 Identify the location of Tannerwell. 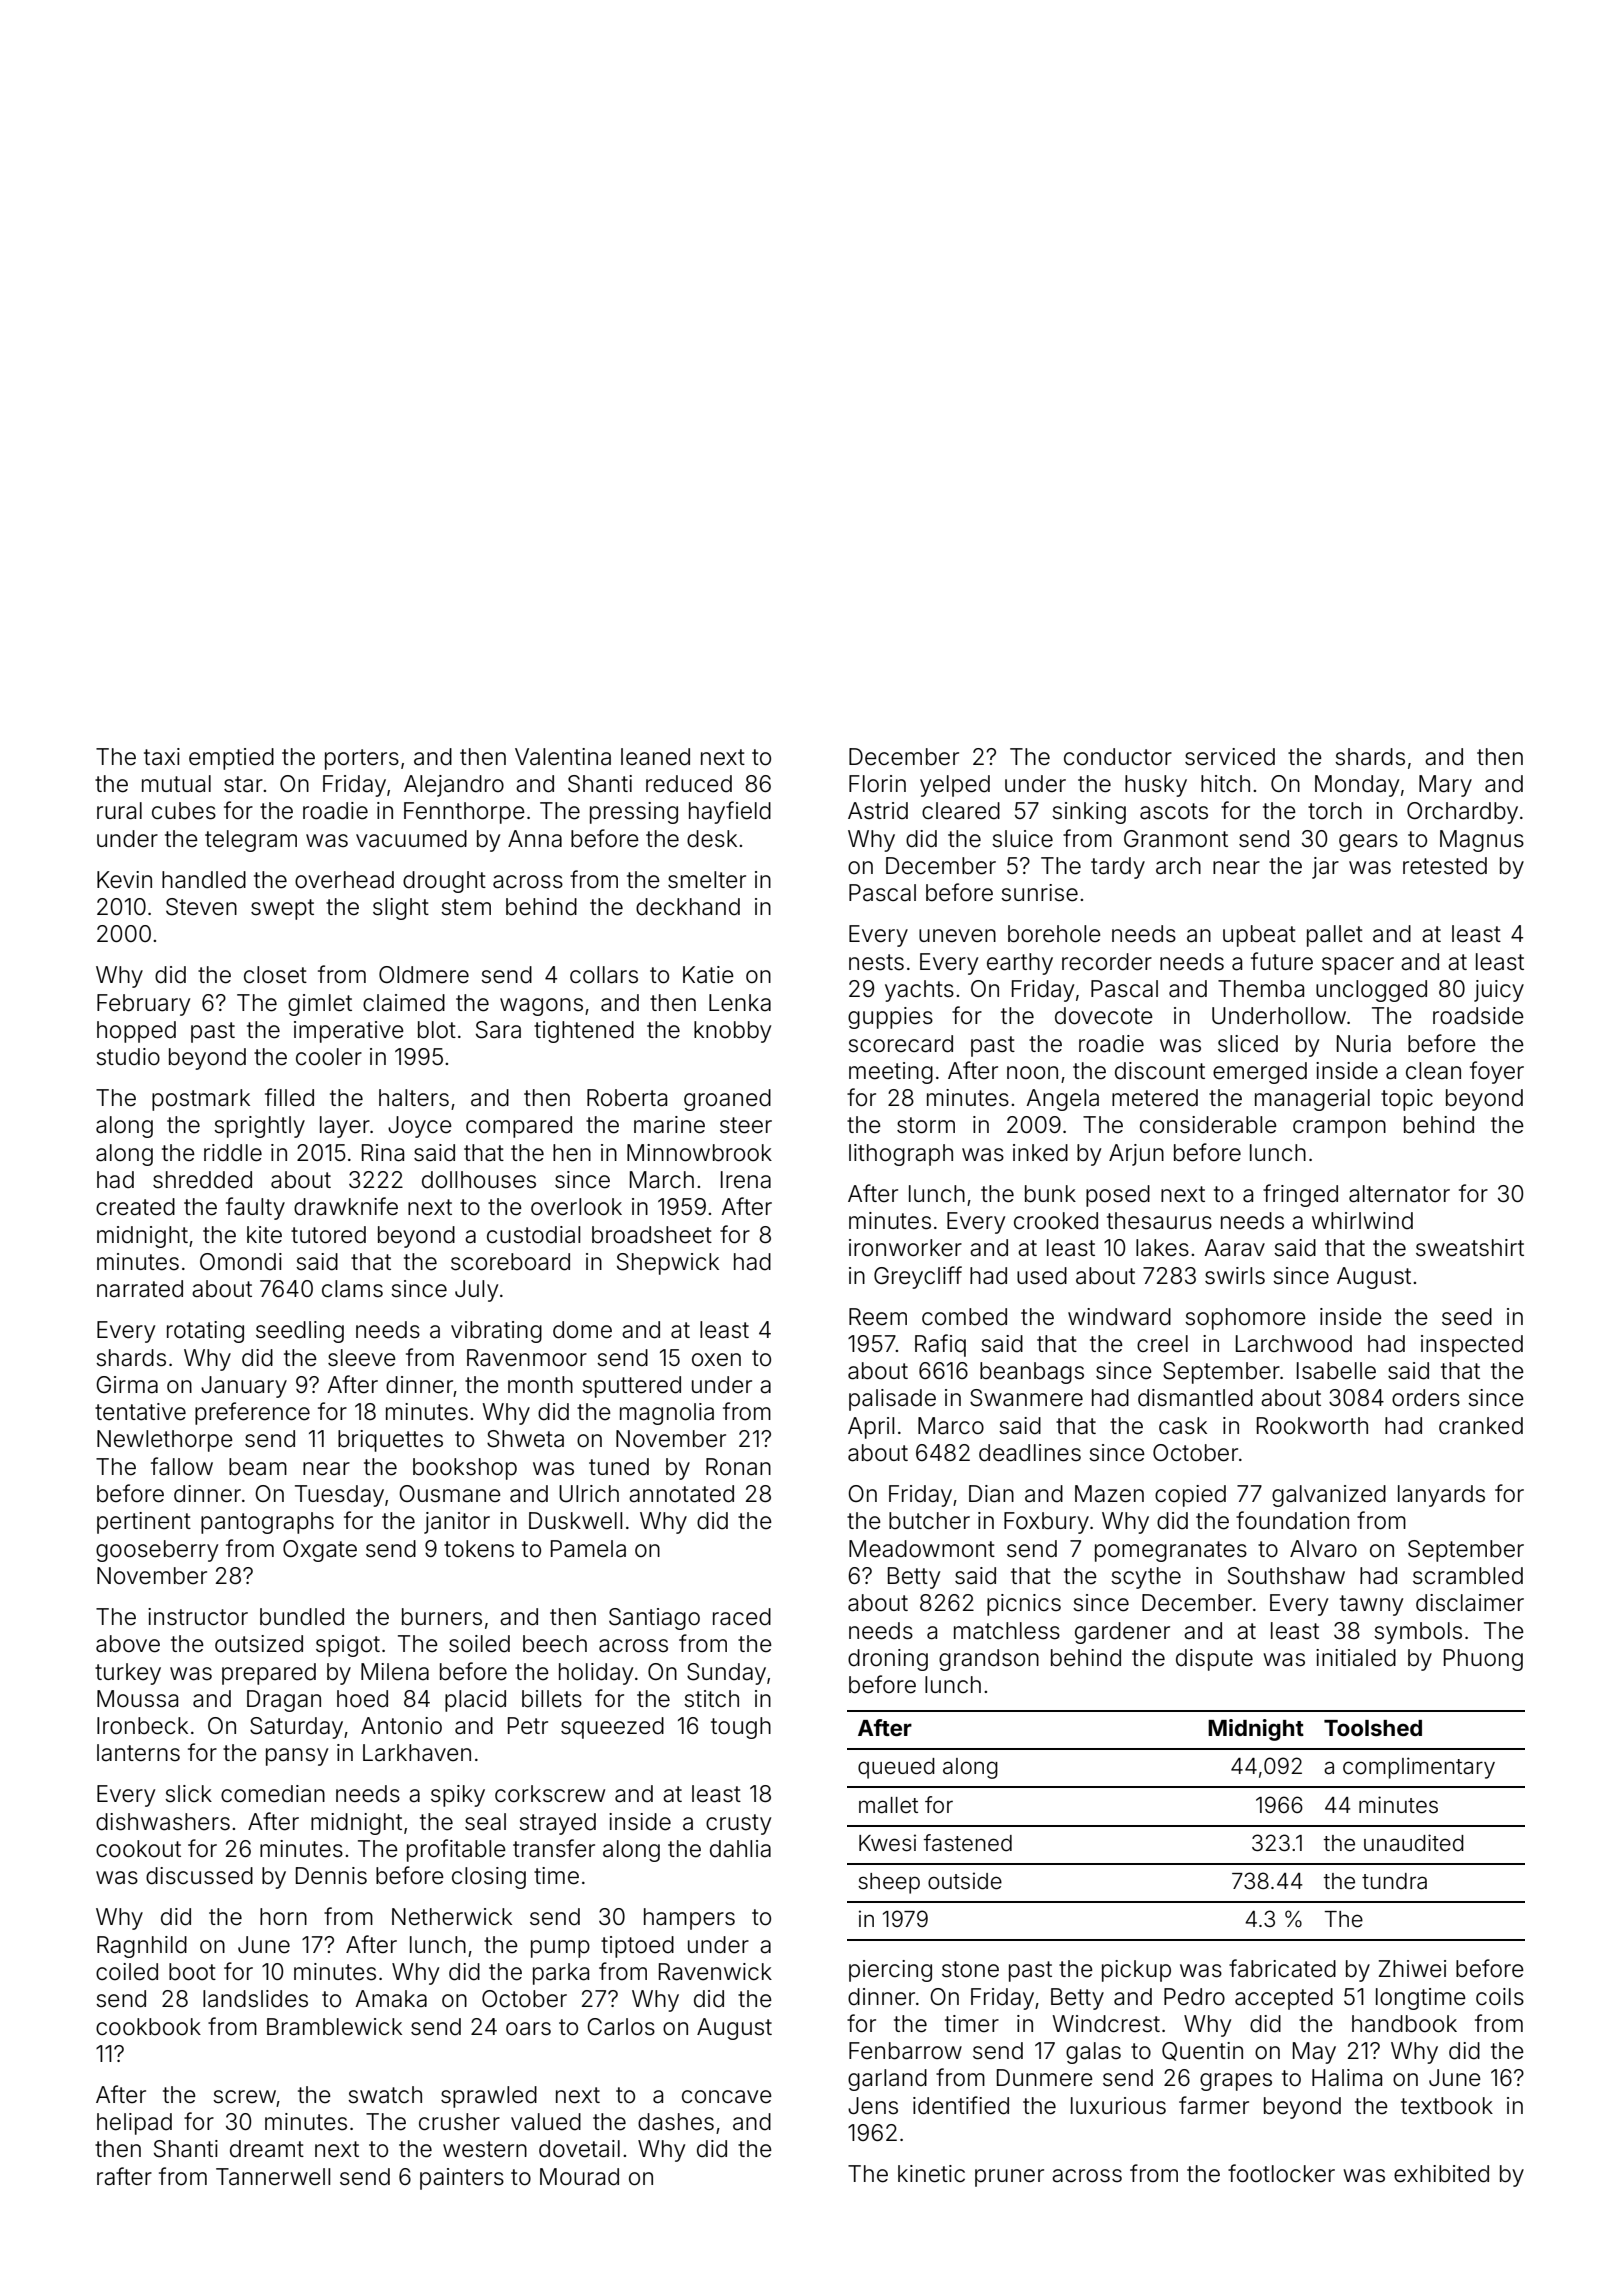
(273, 2177).
